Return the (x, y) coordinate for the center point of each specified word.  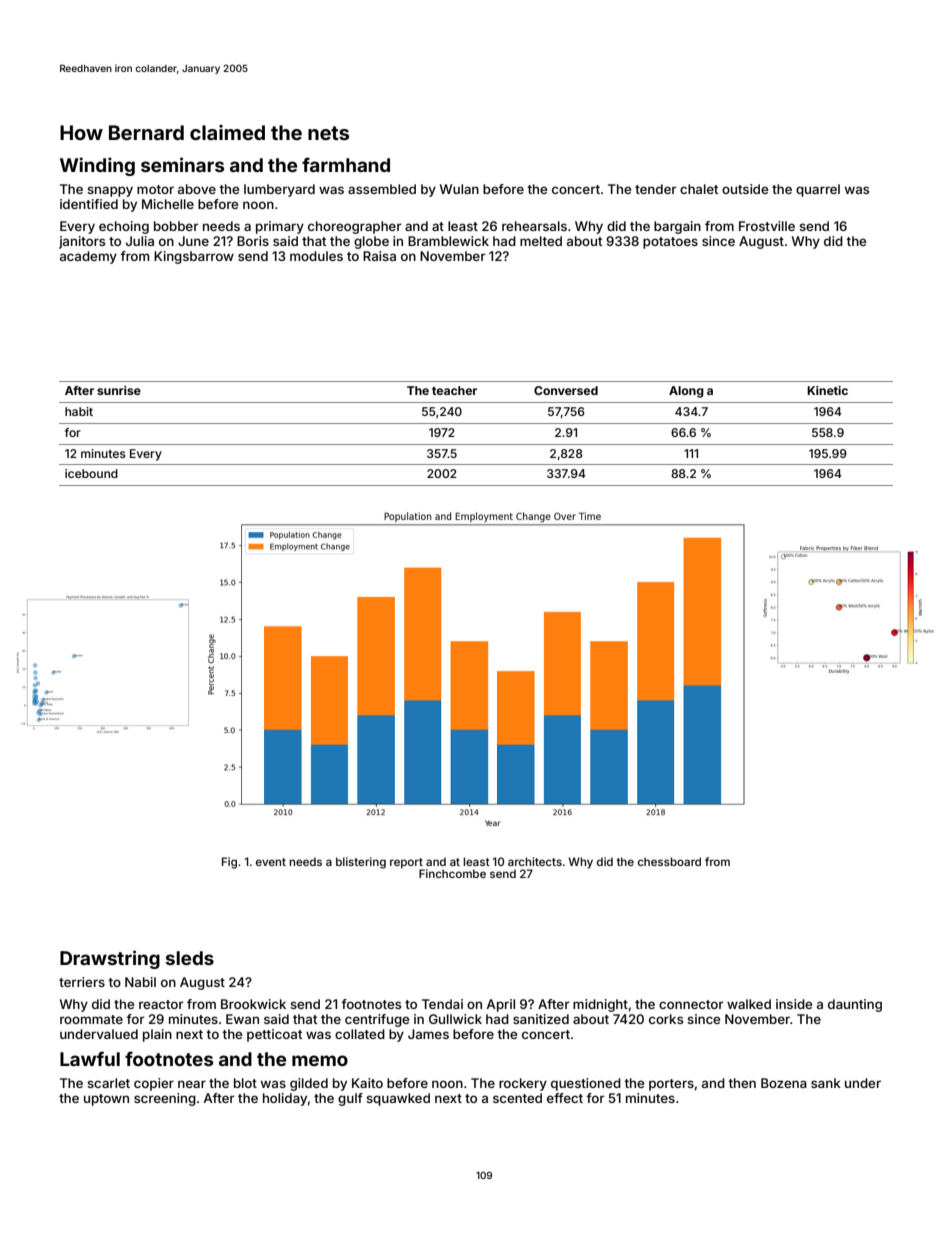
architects (535, 861)
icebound (91, 473)
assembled (382, 189)
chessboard (669, 861)
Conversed (566, 390)
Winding (97, 166)
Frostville (767, 226)
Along (686, 392)
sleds (190, 958)
